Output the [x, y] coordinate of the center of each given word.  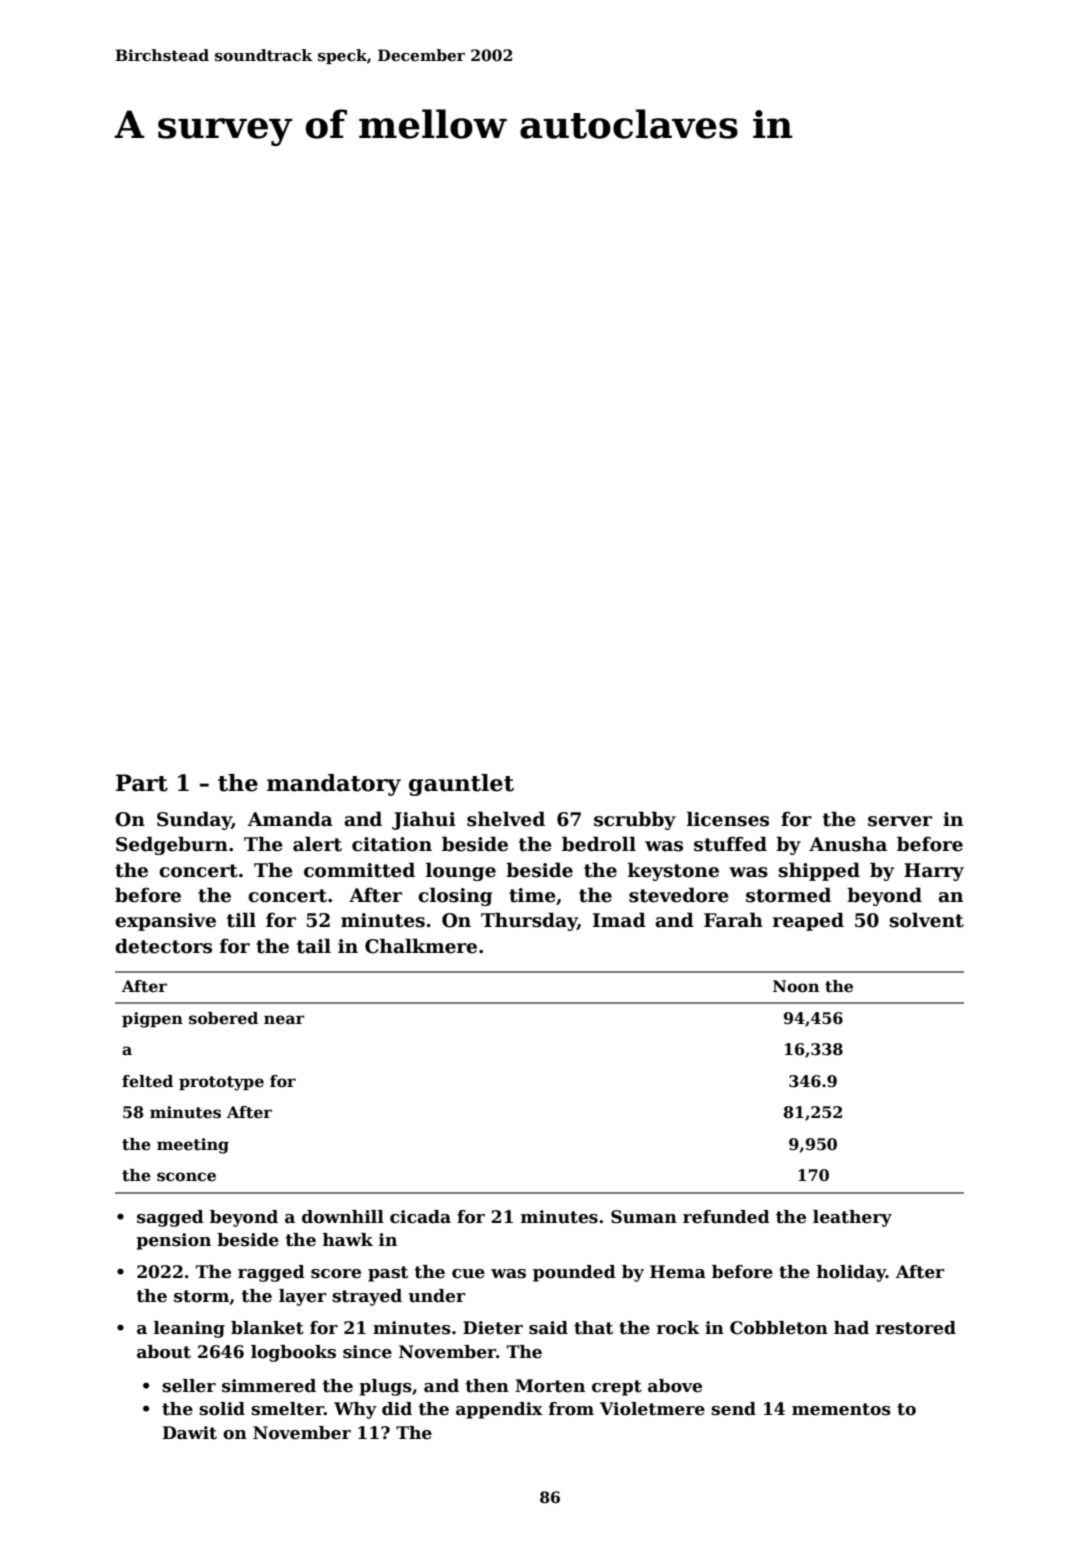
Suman [644, 1217]
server [900, 821]
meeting [193, 1146]
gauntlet [461, 785]
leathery [852, 1218]
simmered [269, 1386]
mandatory [334, 785]
